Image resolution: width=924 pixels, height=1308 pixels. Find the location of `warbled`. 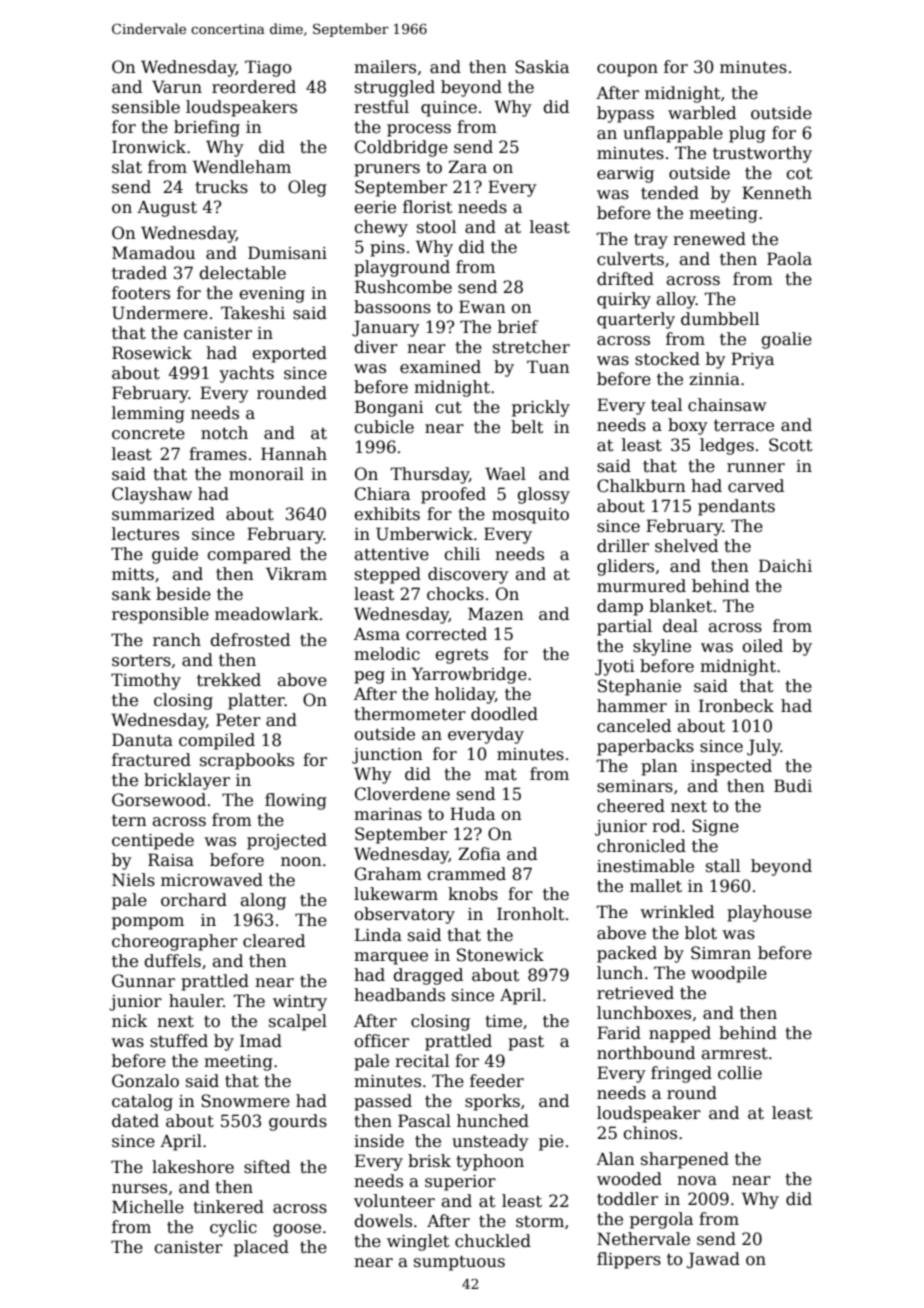

warbled is located at coordinates (702, 113).
